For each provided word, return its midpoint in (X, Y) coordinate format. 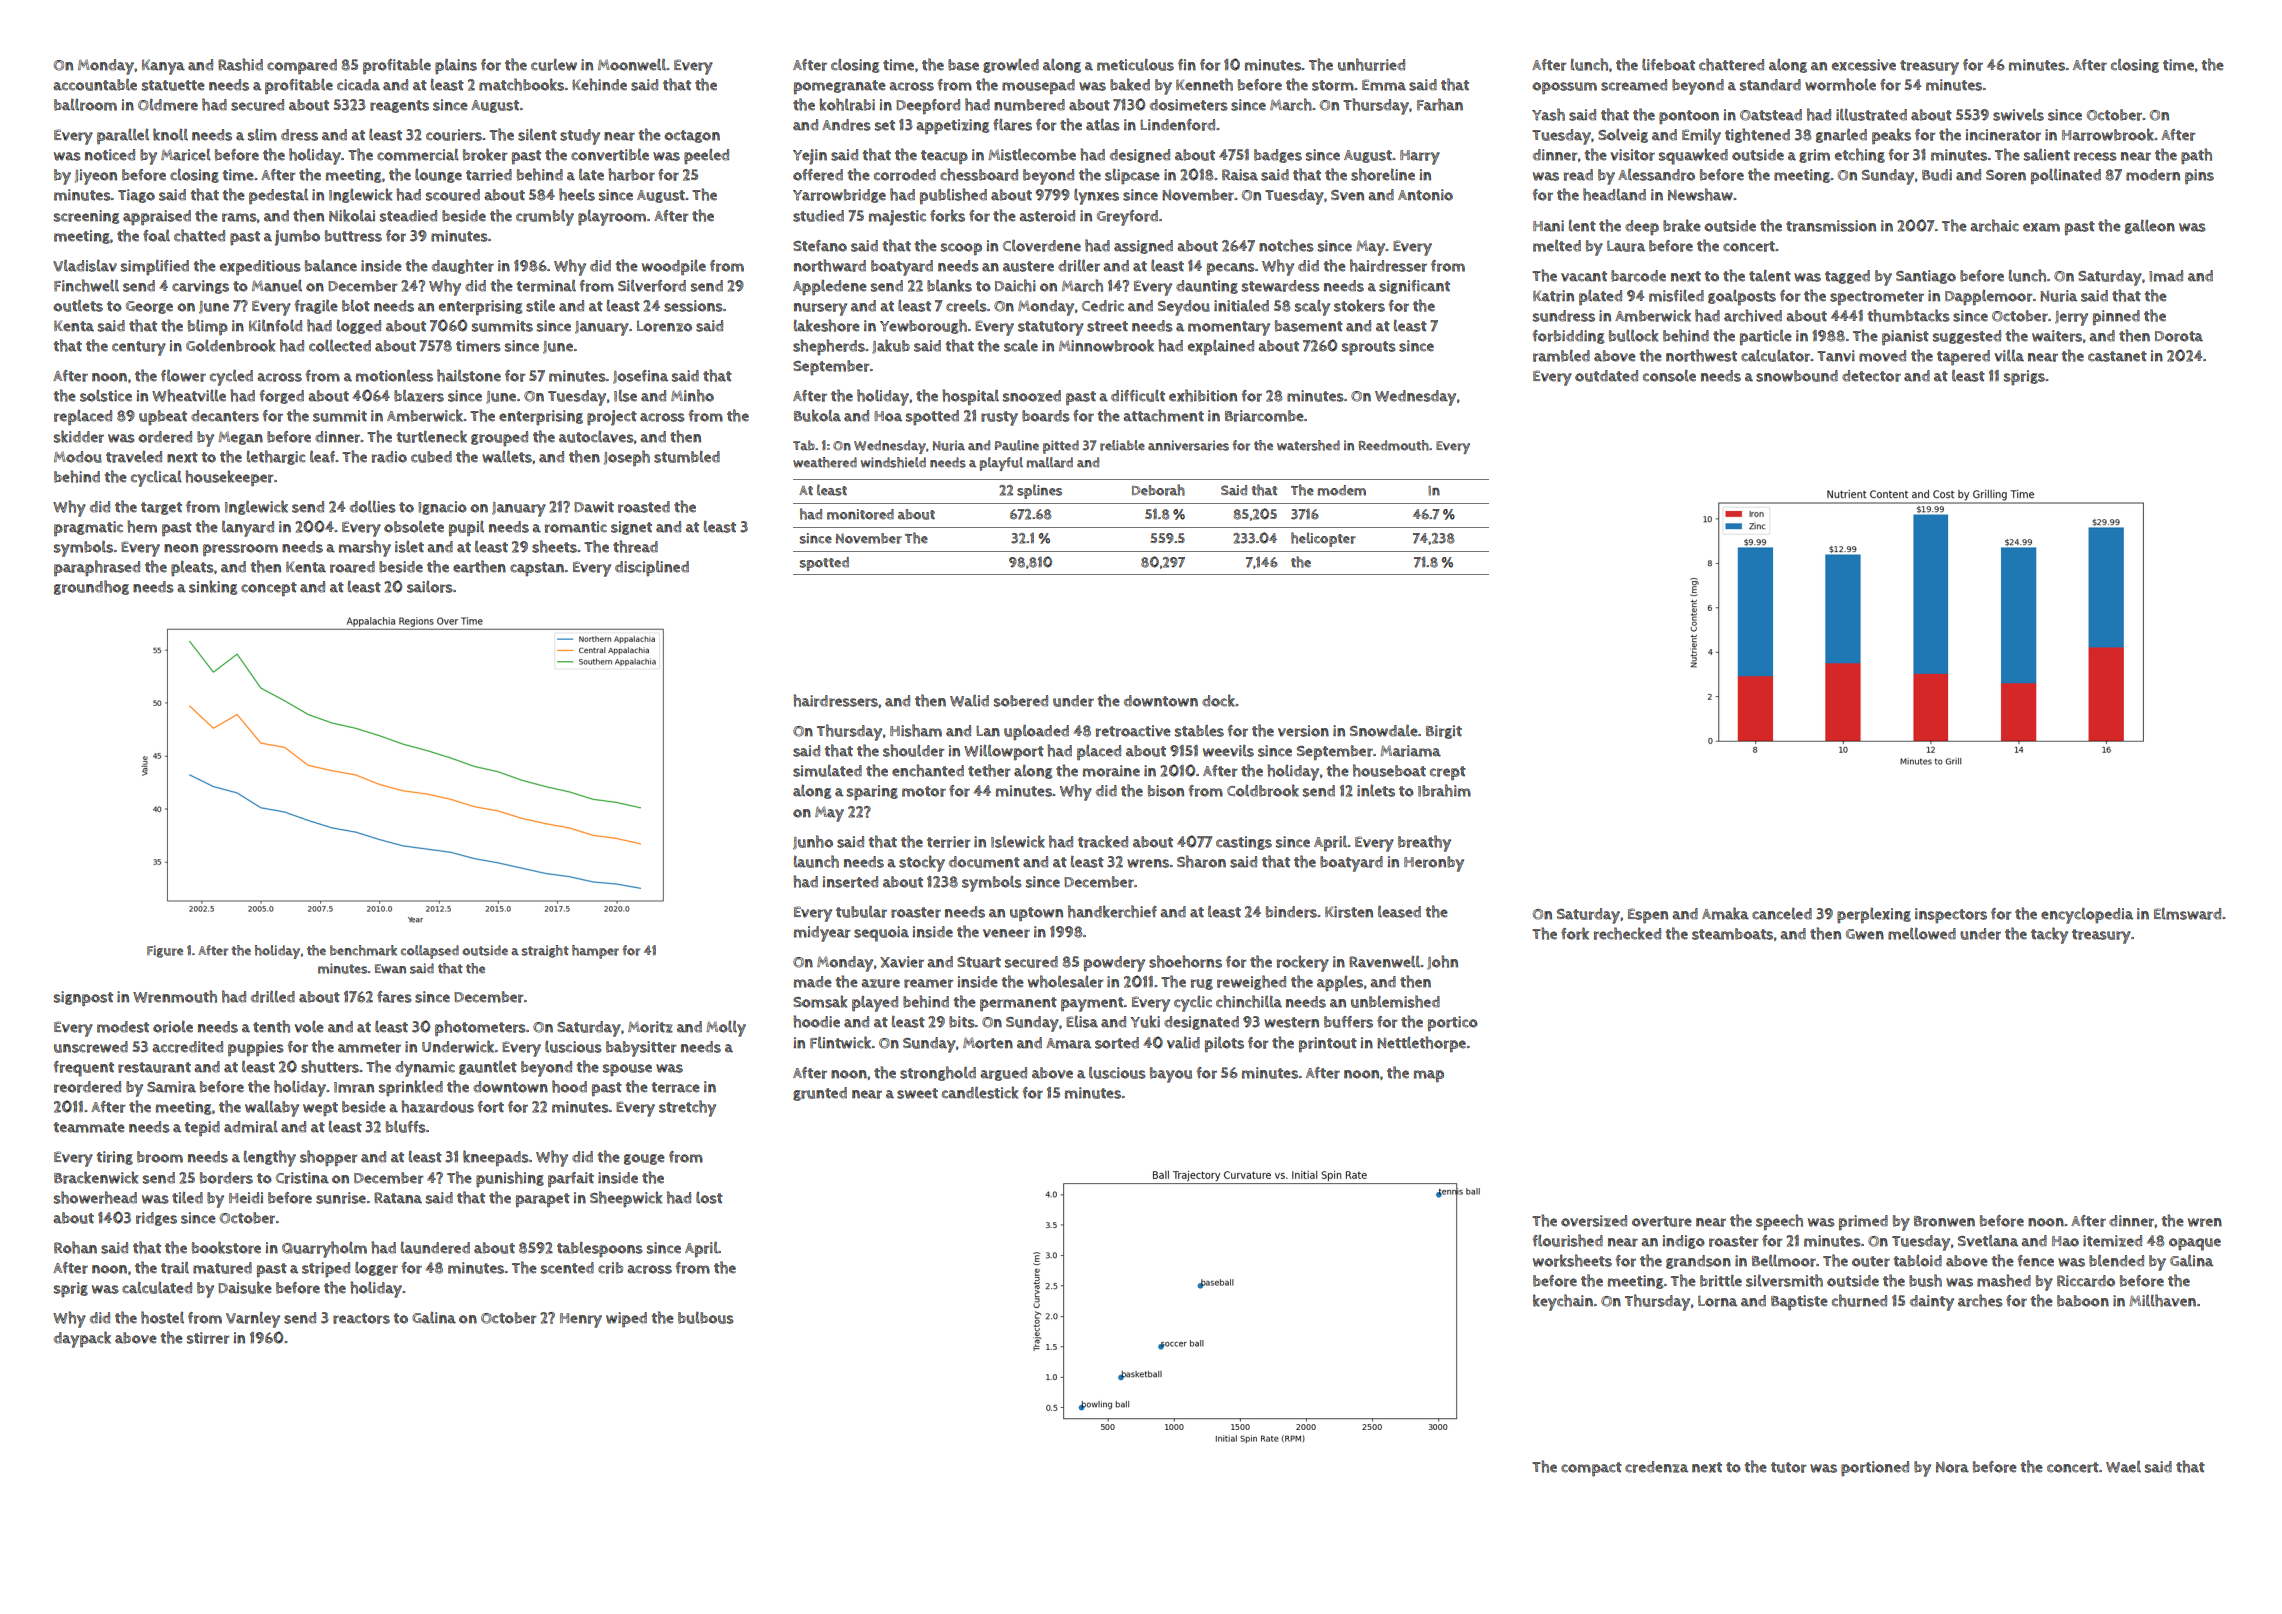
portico (1453, 1023)
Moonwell (632, 64)
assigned (1143, 247)
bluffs (406, 1126)
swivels (2018, 115)
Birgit (1444, 732)
